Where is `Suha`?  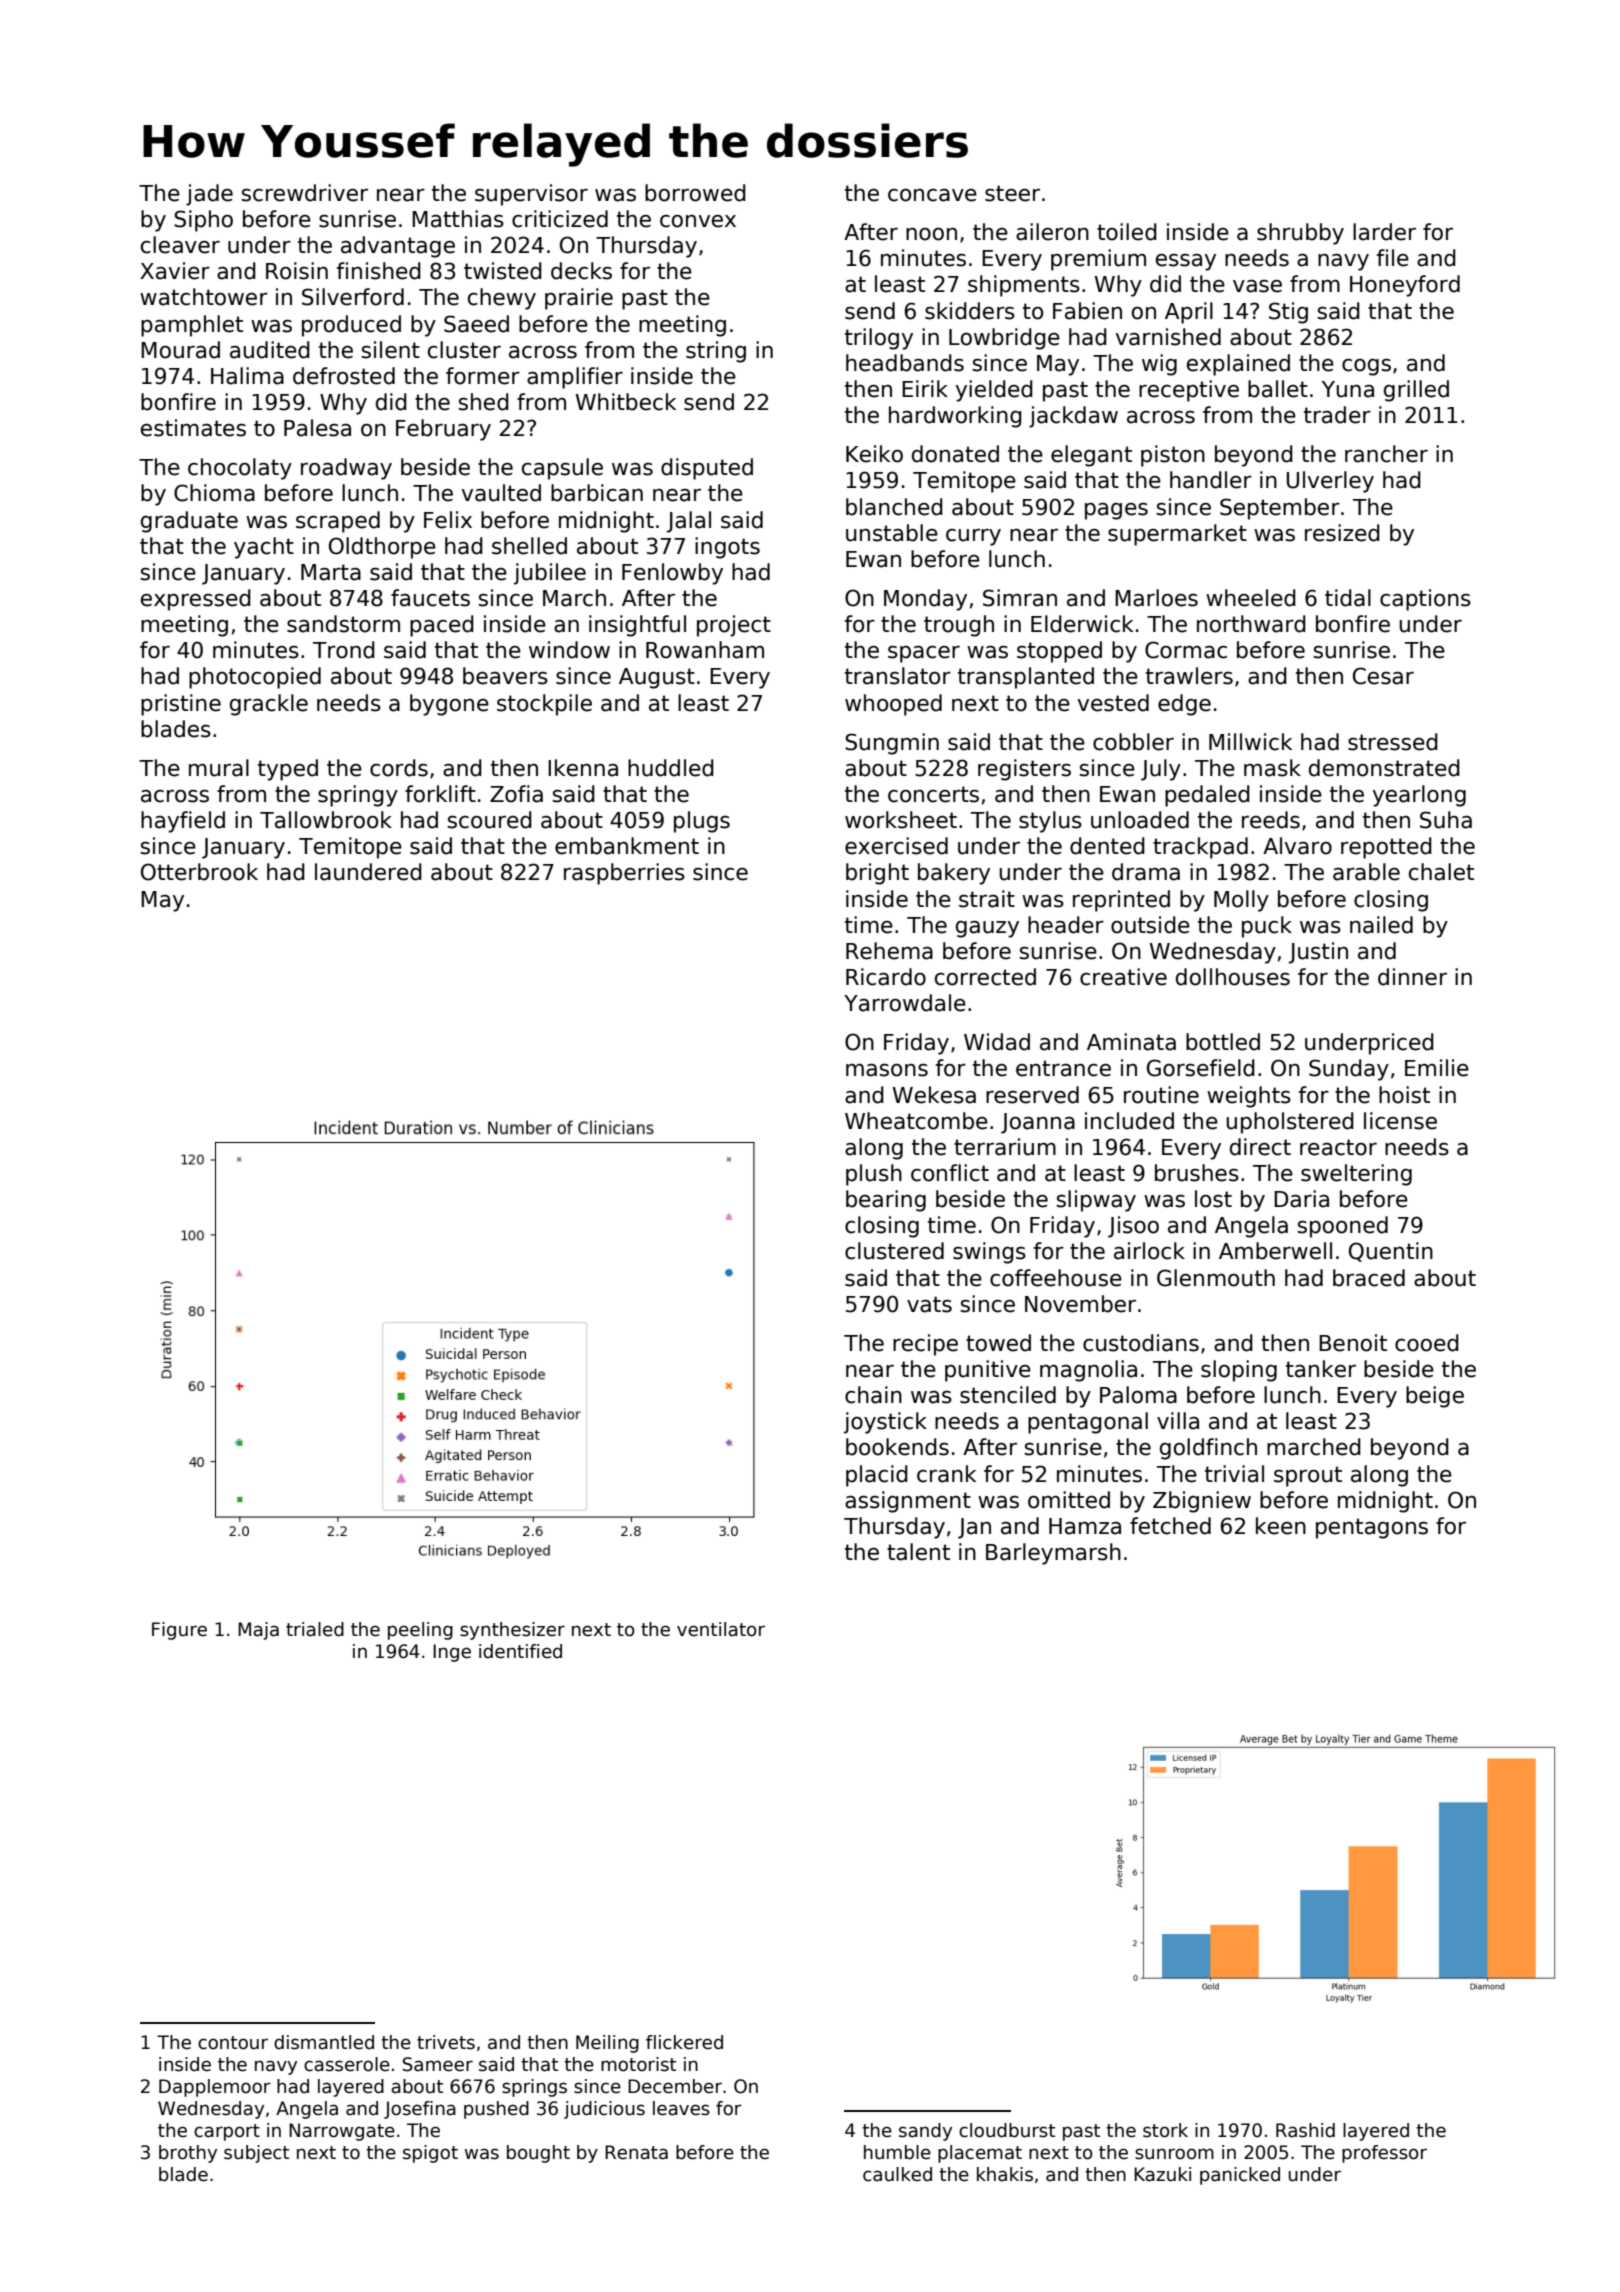
Suha is located at coordinates (1446, 820).
